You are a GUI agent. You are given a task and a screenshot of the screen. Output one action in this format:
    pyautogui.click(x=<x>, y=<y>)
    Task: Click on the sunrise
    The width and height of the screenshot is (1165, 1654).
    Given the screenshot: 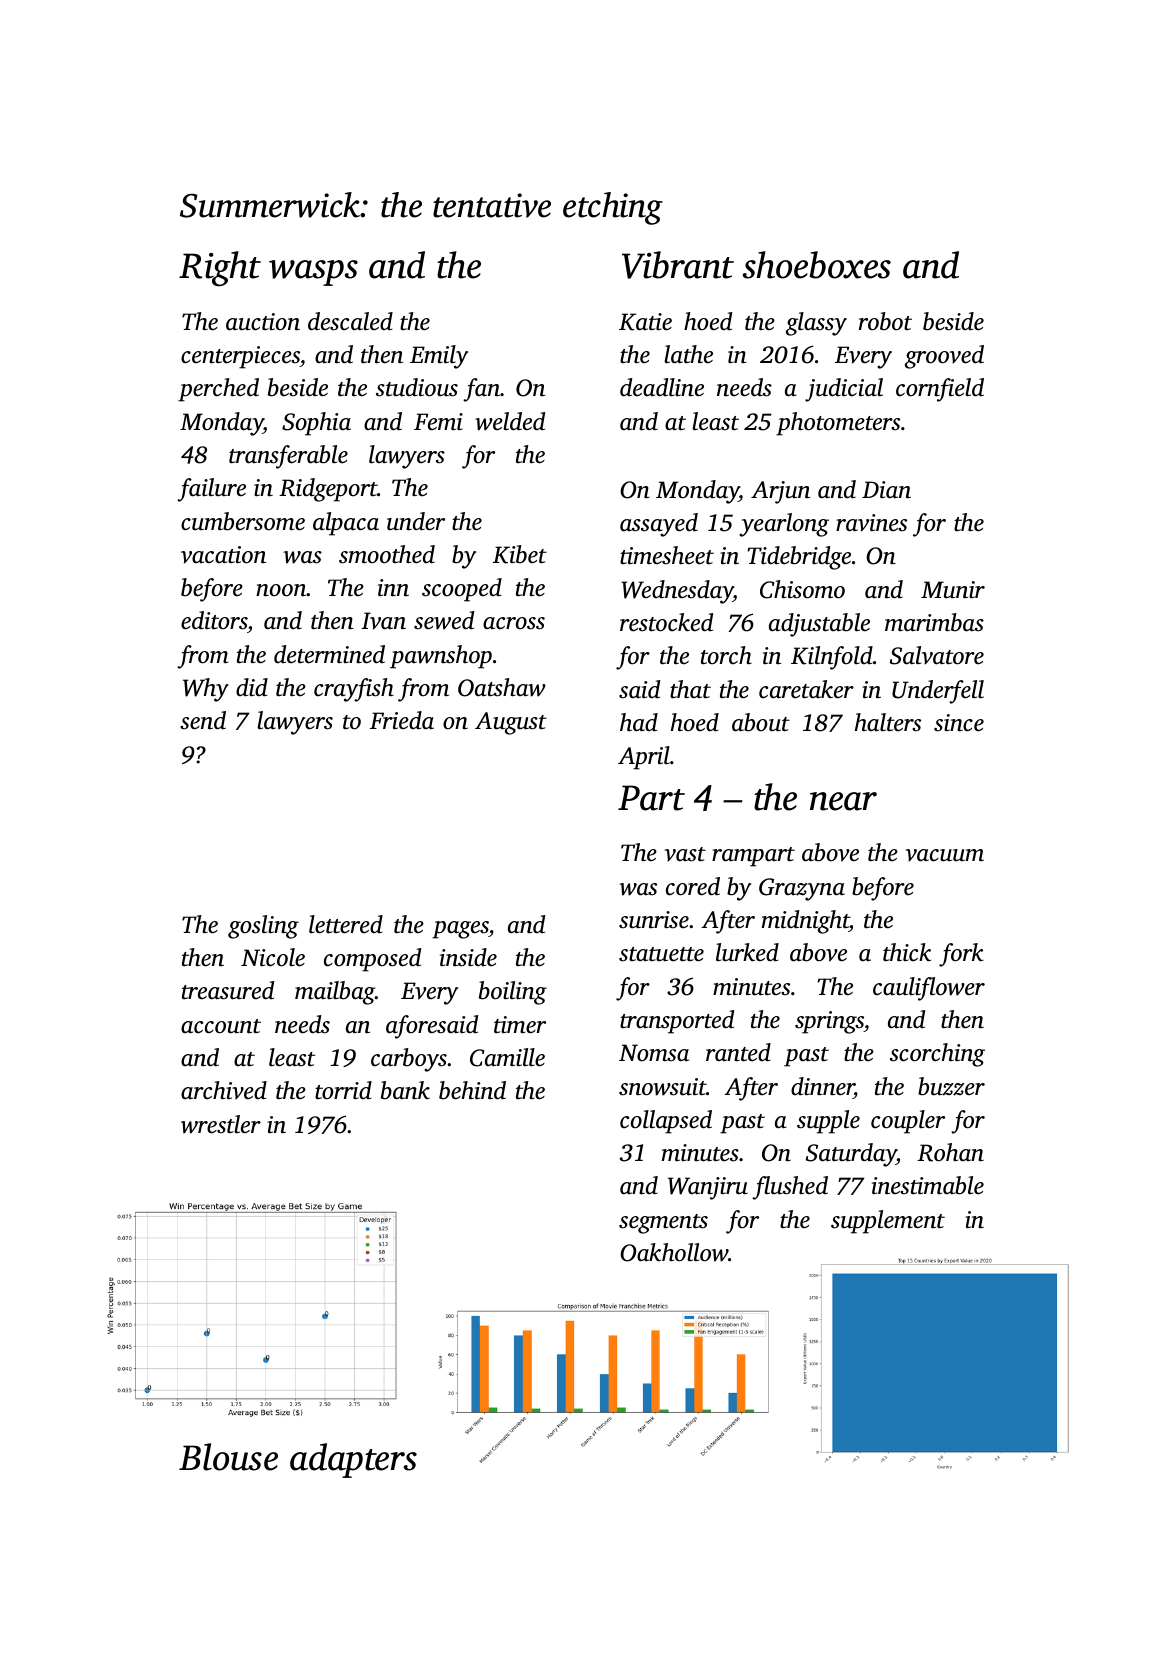 What is the action you would take?
    pyautogui.click(x=654, y=920)
